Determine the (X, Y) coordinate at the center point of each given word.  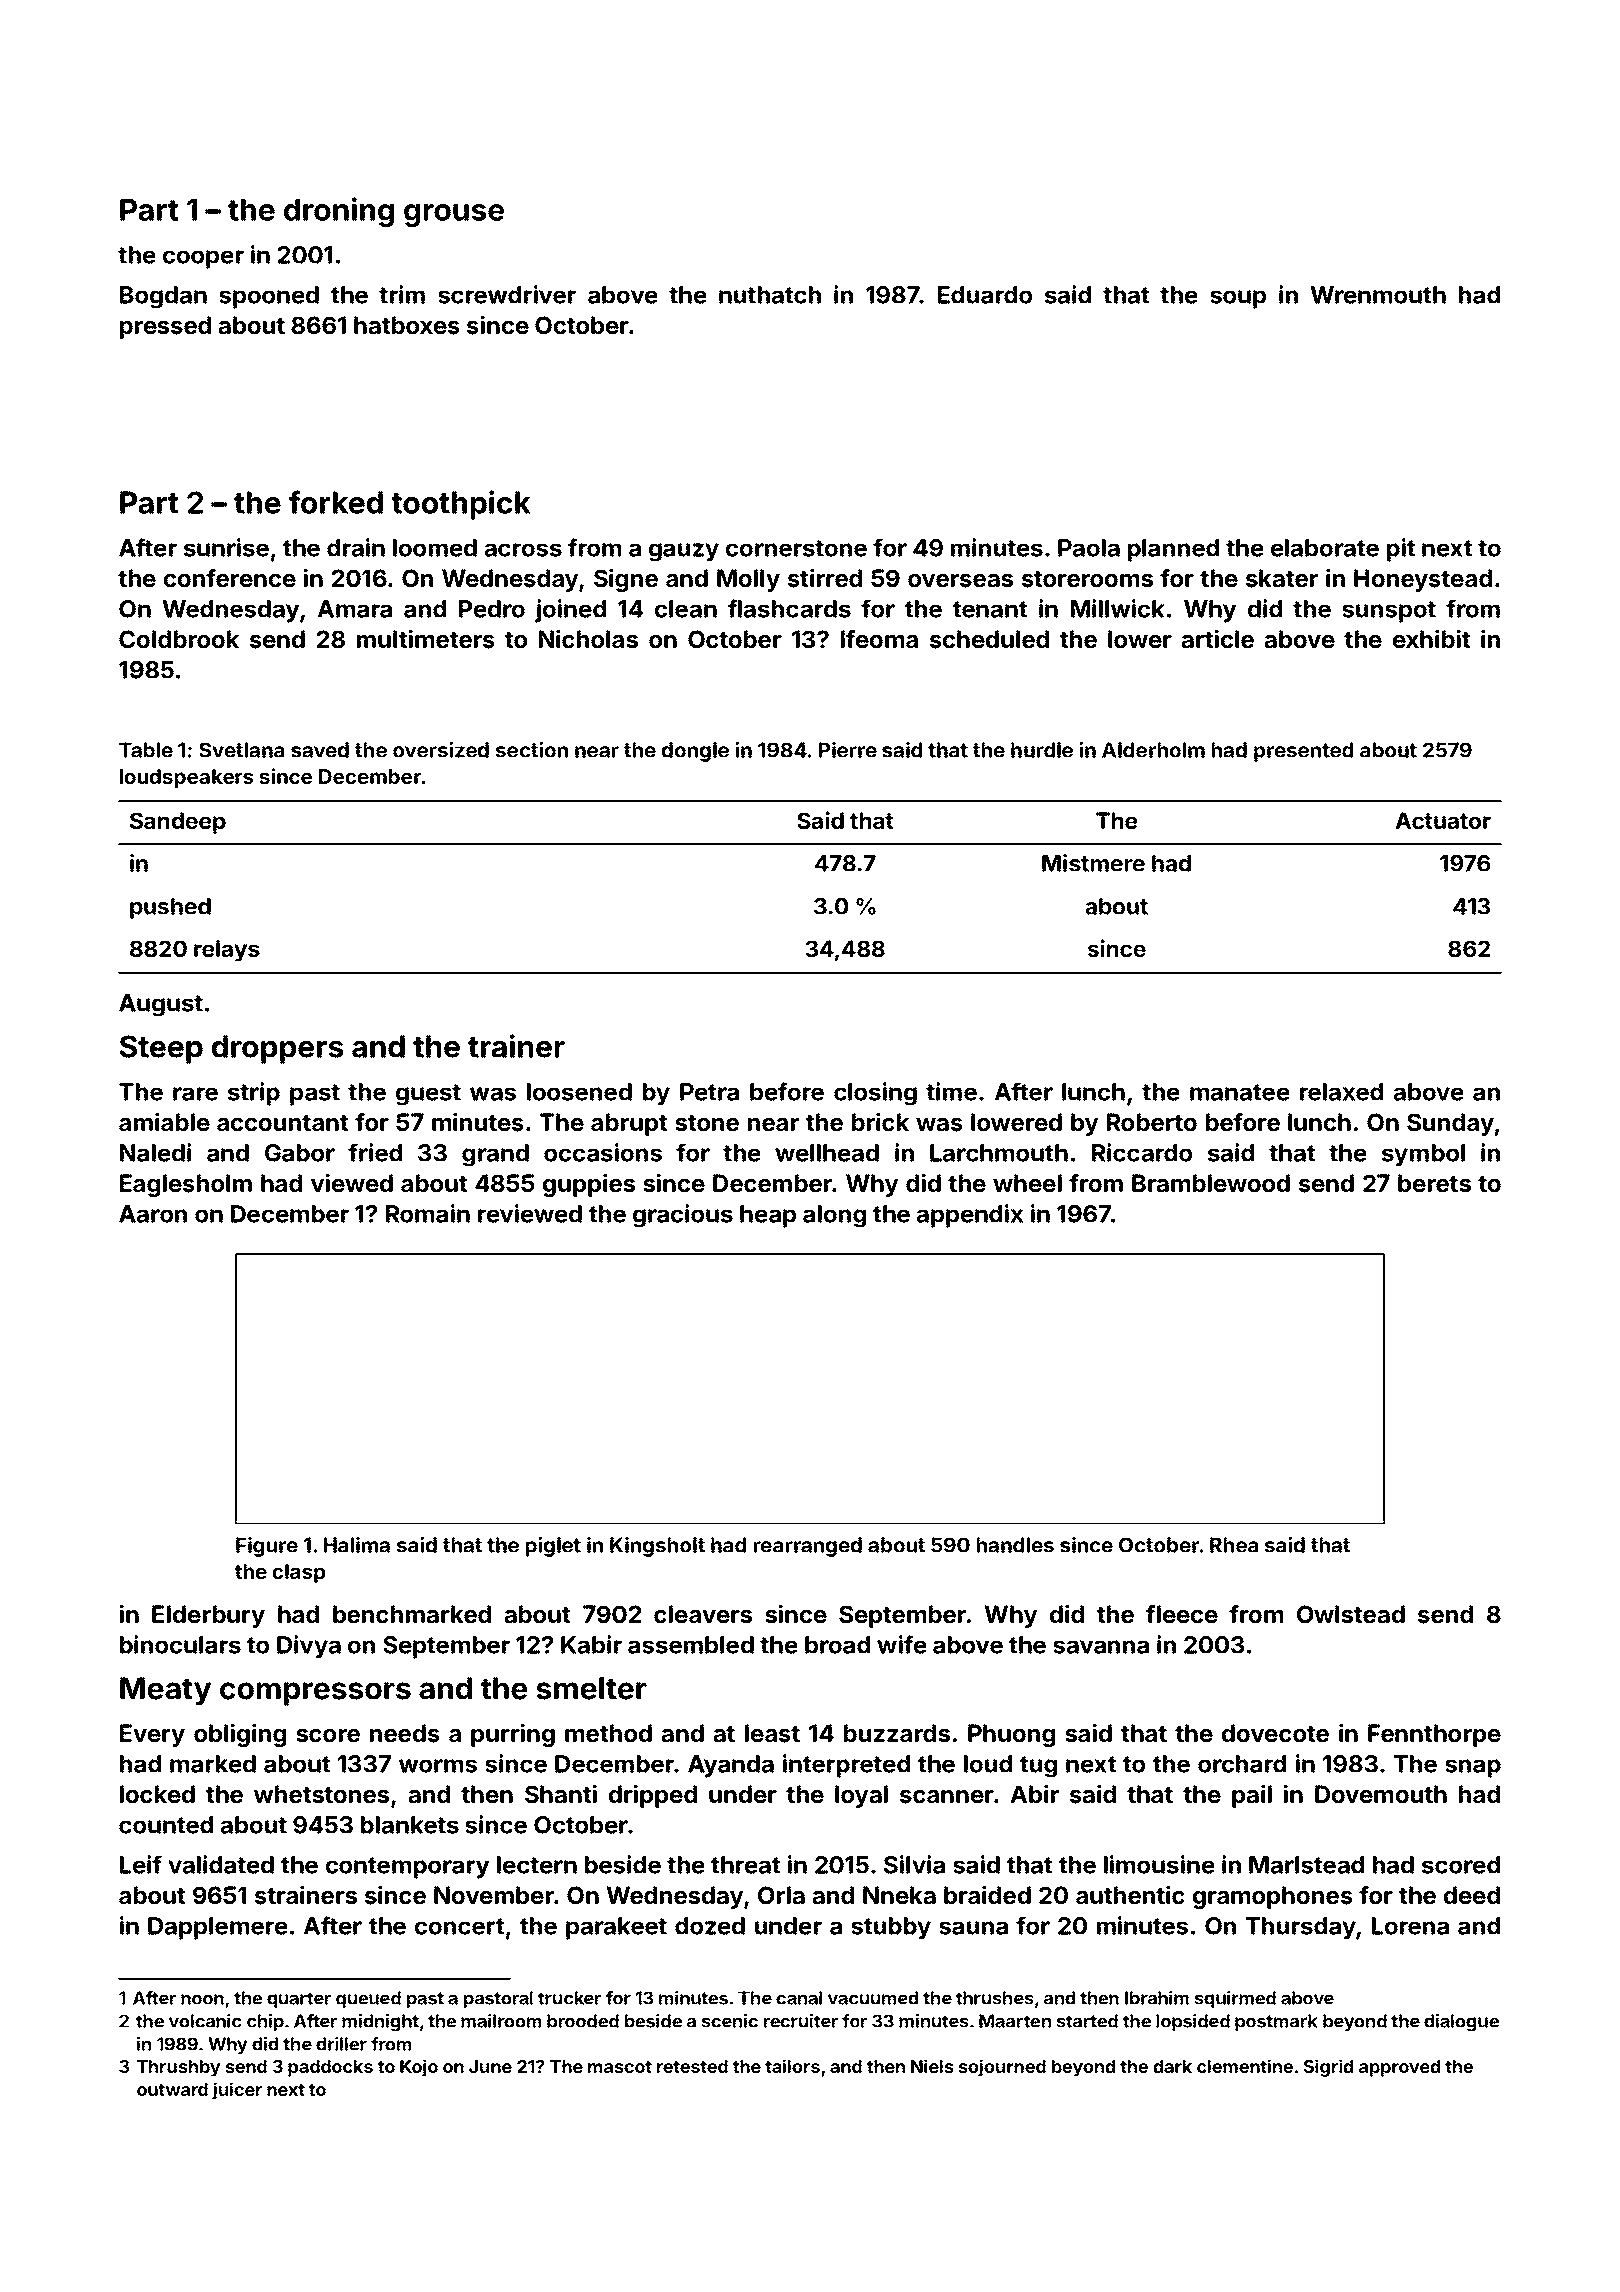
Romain (428, 1213)
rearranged (808, 1547)
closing (875, 1094)
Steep (161, 1049)
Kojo (419, 2068)
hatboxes (407, 325)
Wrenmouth (1378, 295)
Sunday (1450, 1124)
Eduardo (985, 295)
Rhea (1234, 1545)
